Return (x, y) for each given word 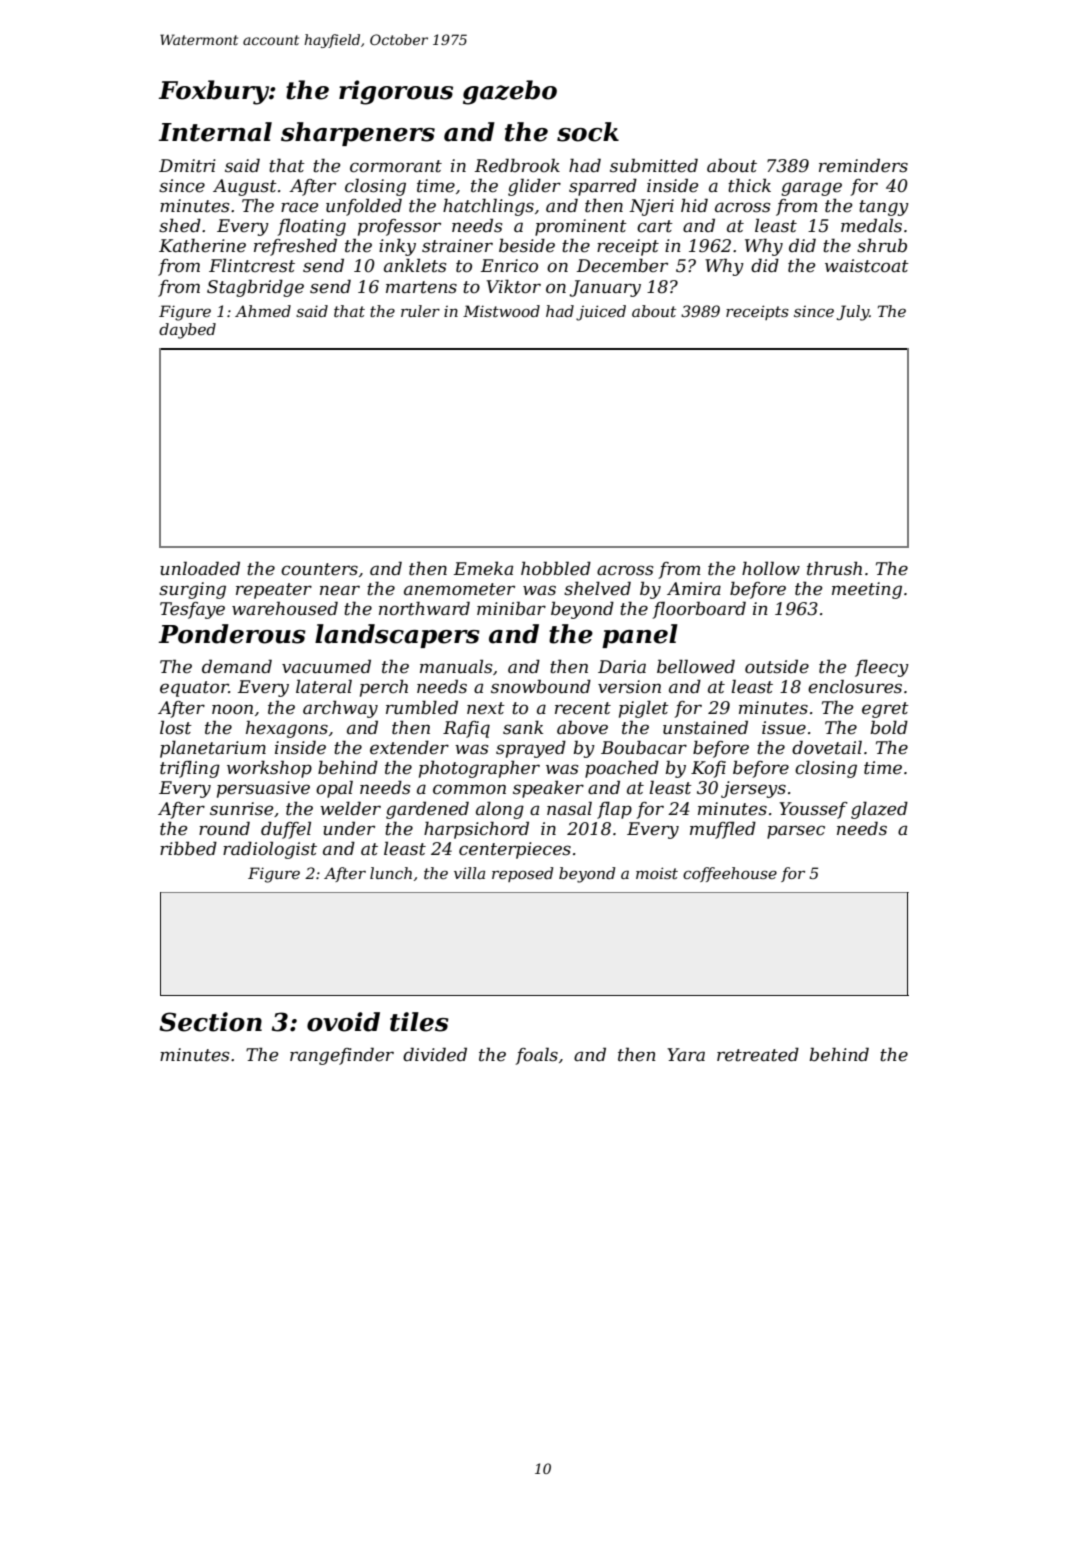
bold (889, 727)
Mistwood (501, 311)
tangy (884, 208)
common (469, 789)
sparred (603, 187)
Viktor (513, 286)
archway (340, 709)
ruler (420, 311)
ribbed (188, 848)
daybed (187, 331)
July (853, 313)
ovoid (343, 1022)
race (299, 207)
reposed (522, 874)
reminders (863, 165)
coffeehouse (730, 874)
